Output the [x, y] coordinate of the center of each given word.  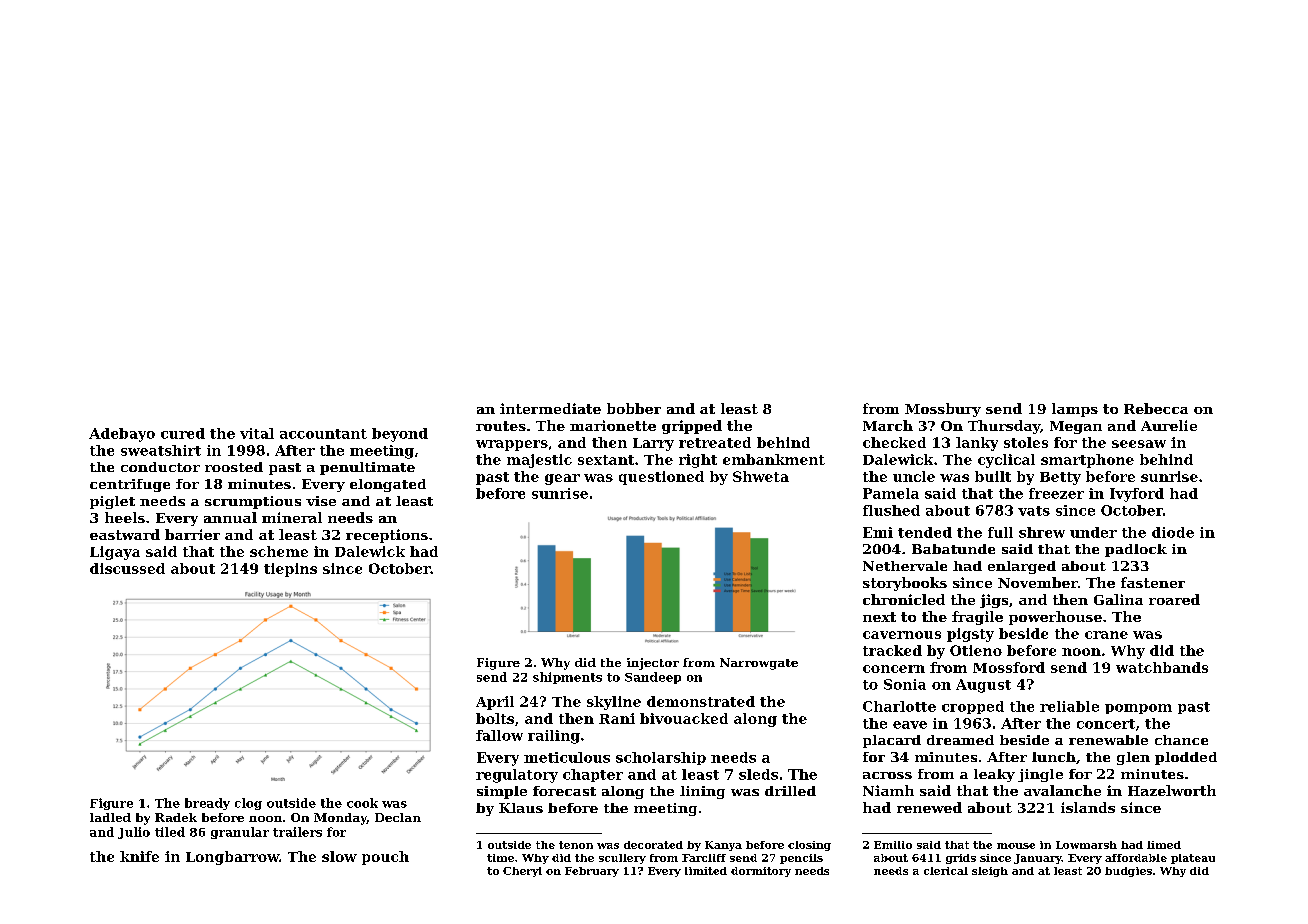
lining [702, 792]
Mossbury [943, 410]
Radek [176, 817]
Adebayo [122, 435]
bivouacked [684, 718]
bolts [495, 718]
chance [1181, 740]
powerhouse [1055, 618]
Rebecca [1156, 408]
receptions [387, 536]
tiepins [290, 570]
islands [1088, 807]
